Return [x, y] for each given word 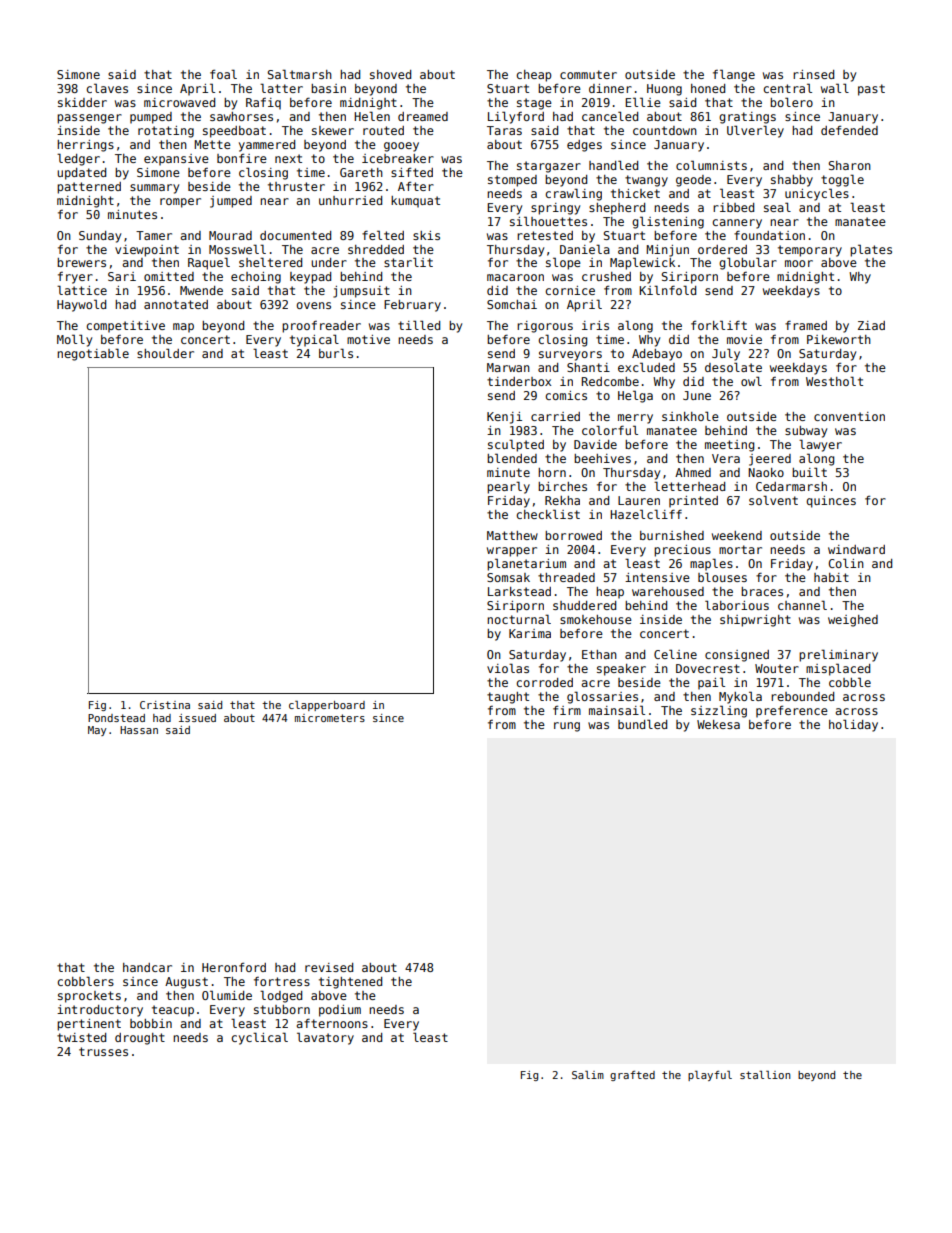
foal [223, 74]
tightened [350, 983]
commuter [588, 74]
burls [336, 353]
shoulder [165, 353]
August [186, 983]
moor [799, 263]
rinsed [813, 74]
